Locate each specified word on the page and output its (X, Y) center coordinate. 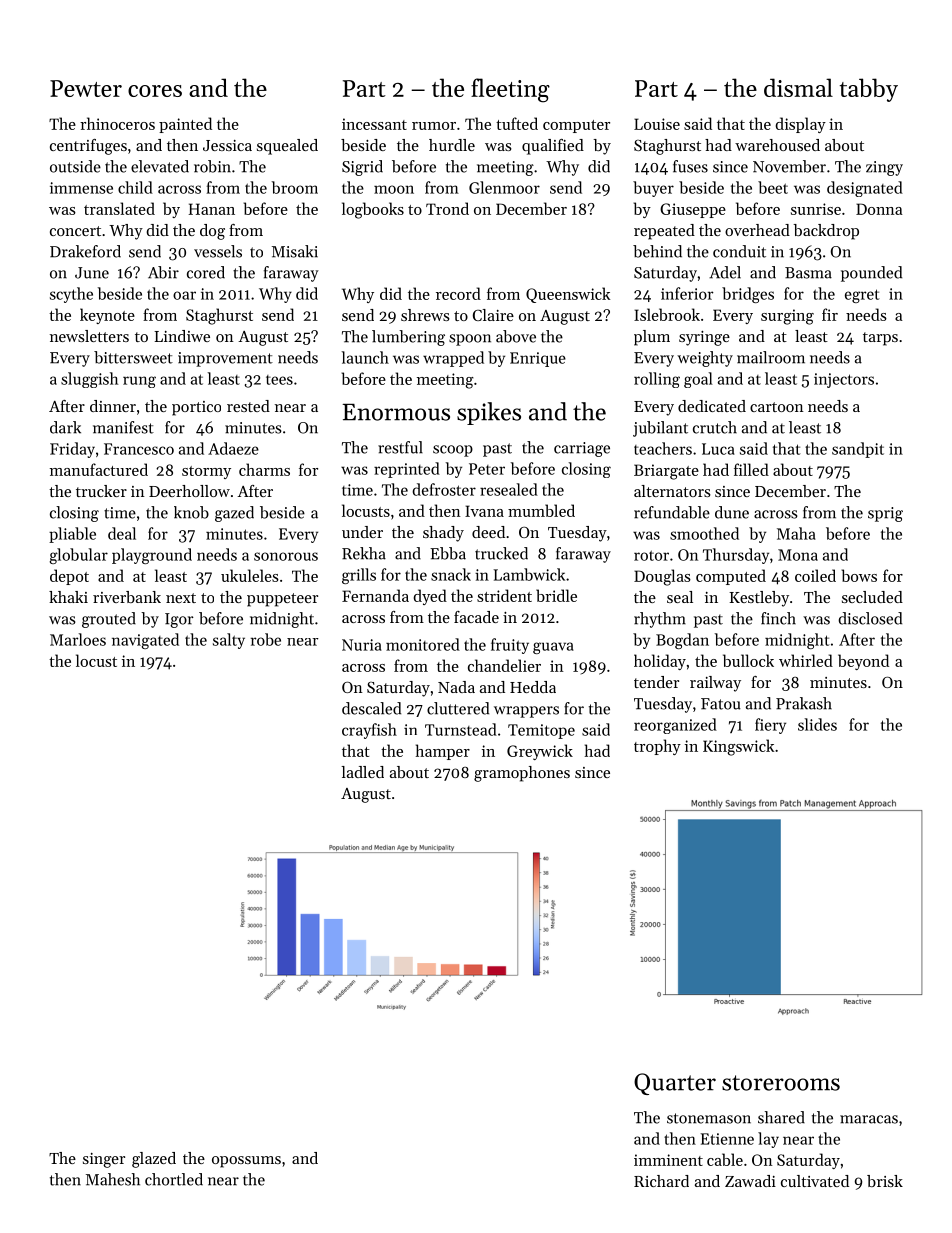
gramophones (522, 774)
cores (155, 91)
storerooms (781, 1083)
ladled (362, 772)
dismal (798, 87)
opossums (246, 1162)
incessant (374, 124)
